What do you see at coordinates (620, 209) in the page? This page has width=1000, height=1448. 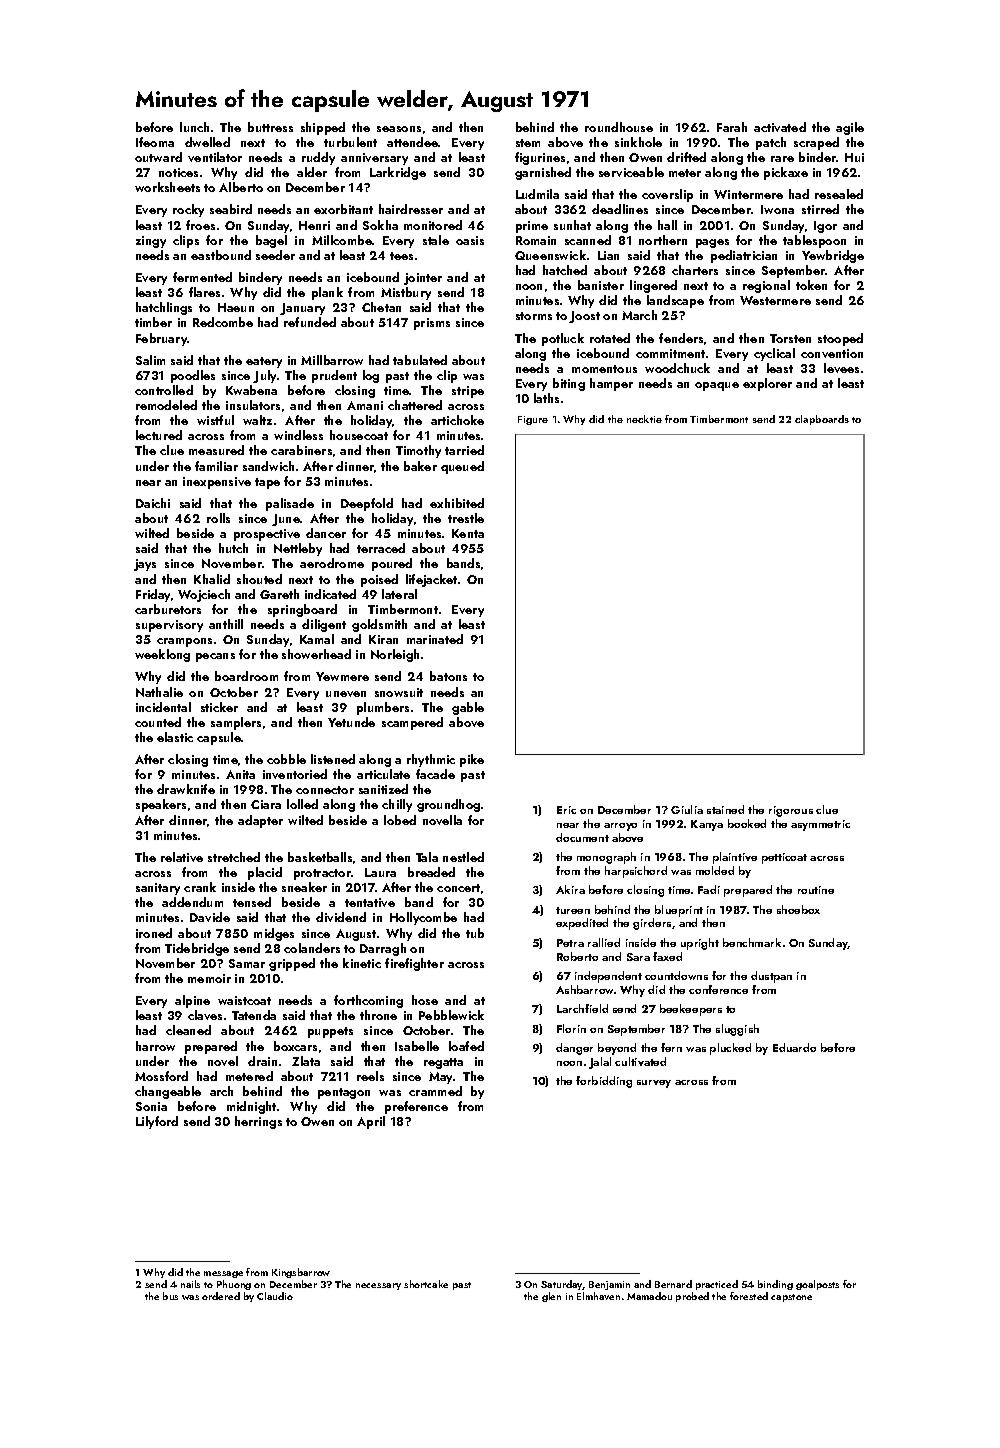 I see `deadlines` at bounding box center [620, 209].
